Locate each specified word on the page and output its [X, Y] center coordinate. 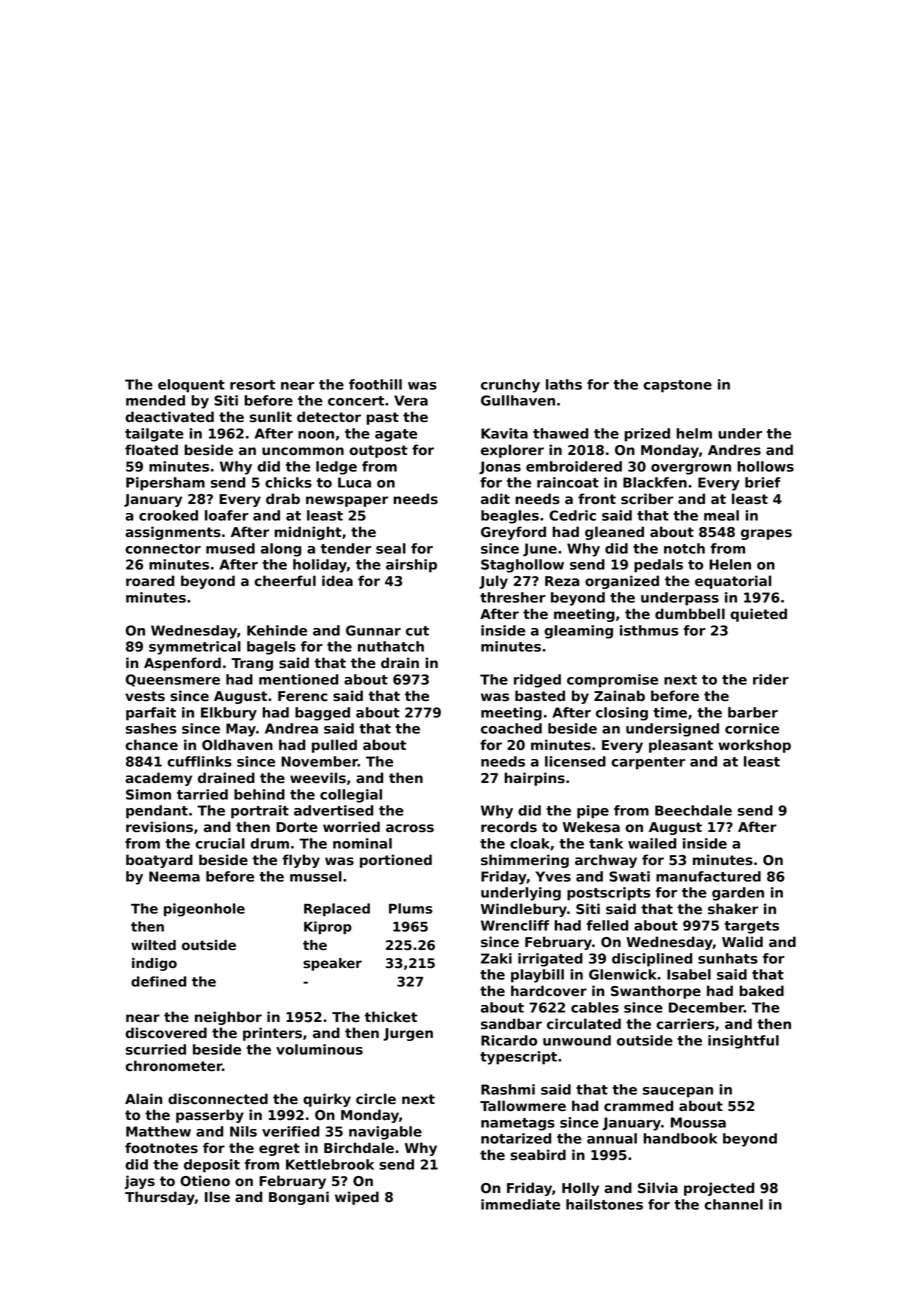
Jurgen [408, 1034]
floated [151, 449]
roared [150, 580]
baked [761, 990]
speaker [332, 964]
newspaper [347, 501]
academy [158, 779]
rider [771, 679]
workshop [754, 746]
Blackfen [655, 482]
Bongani [299, 1198]
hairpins [534, 779]
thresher [513, 597]
